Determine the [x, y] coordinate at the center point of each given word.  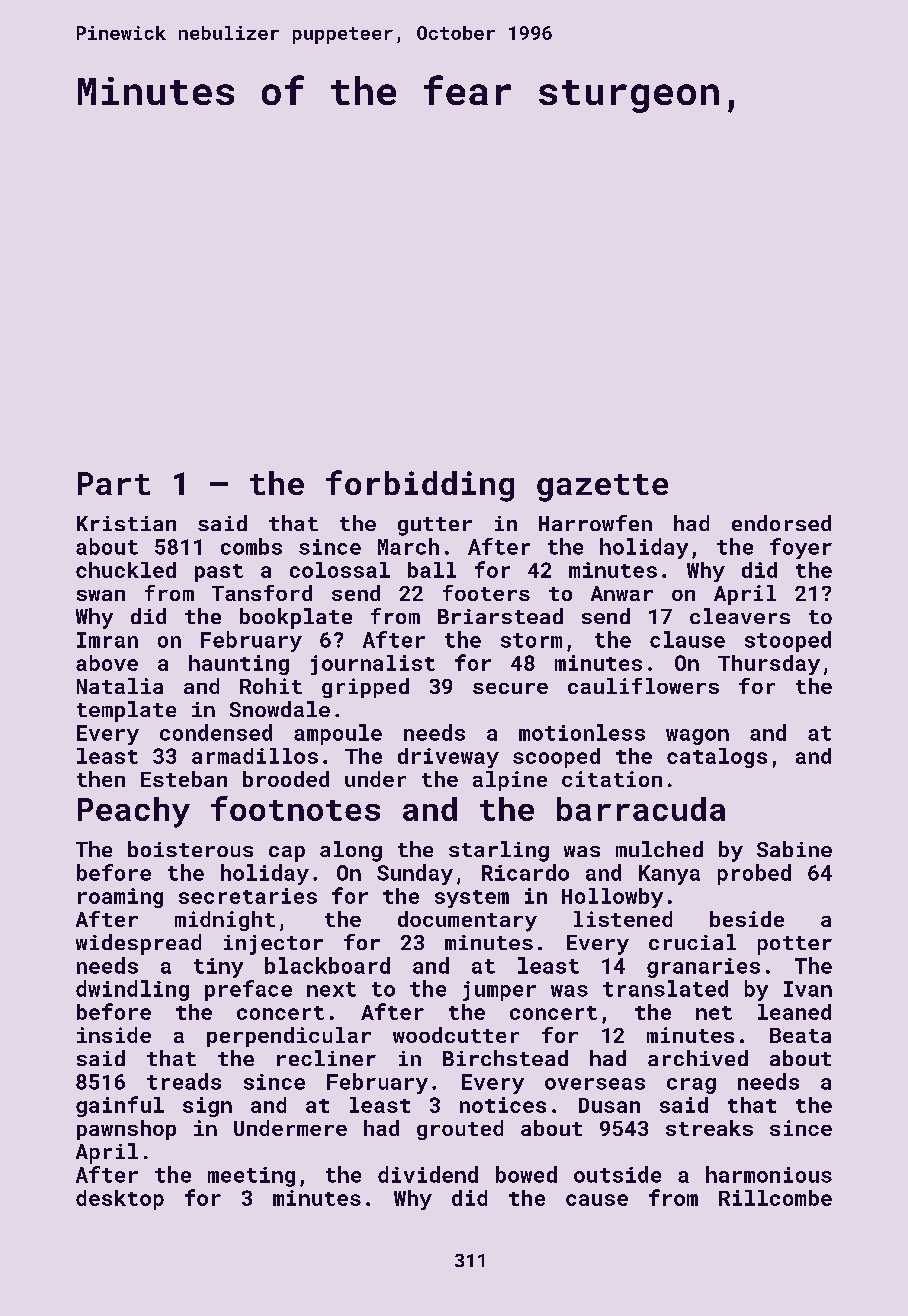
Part [114, 483]
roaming [120, 898]
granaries [703, 968]
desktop [120, 1200]
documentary [467, 921]
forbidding [420, 486]
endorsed [781, 523]
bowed [526, 1174]
